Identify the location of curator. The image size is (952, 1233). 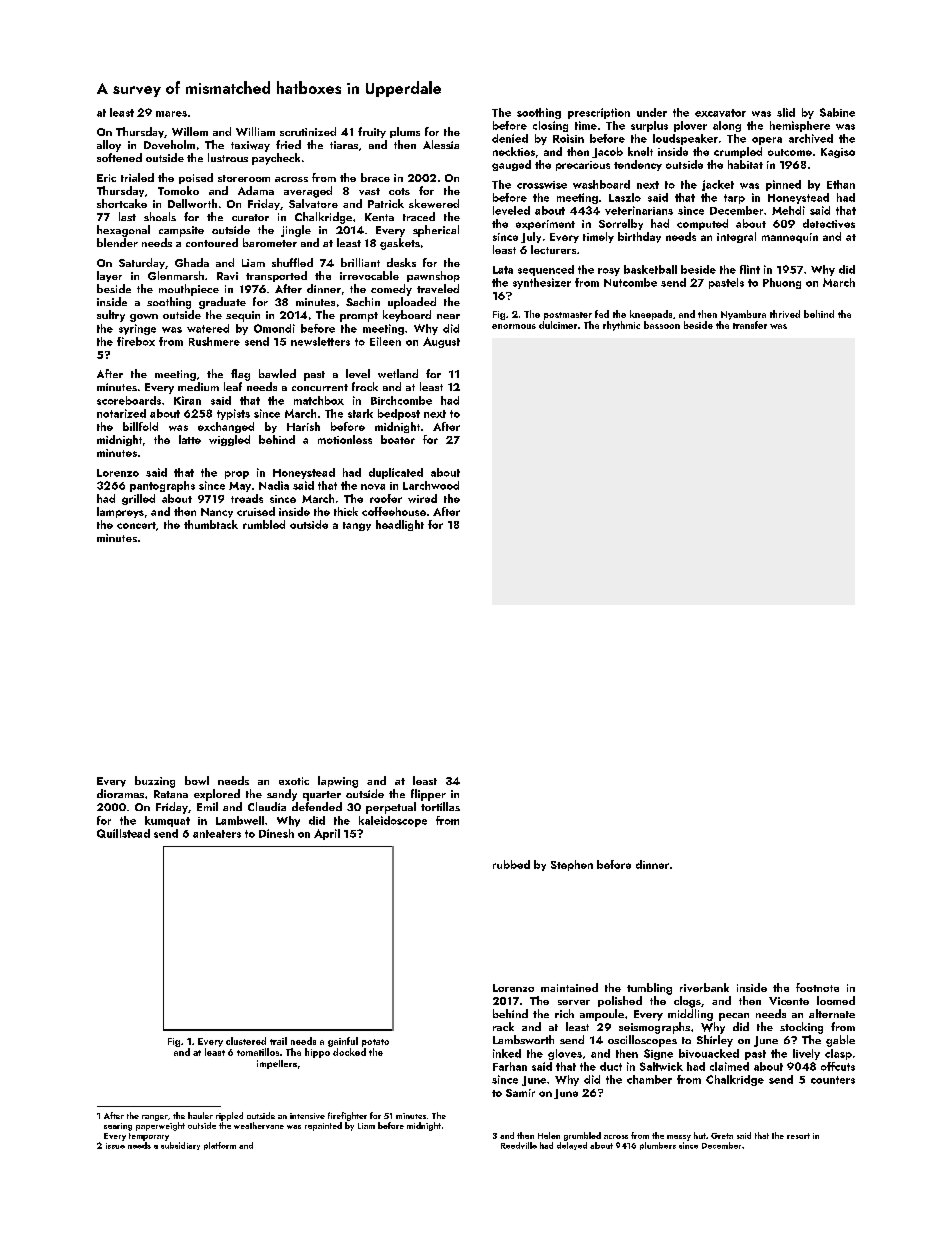
(250, 217).
